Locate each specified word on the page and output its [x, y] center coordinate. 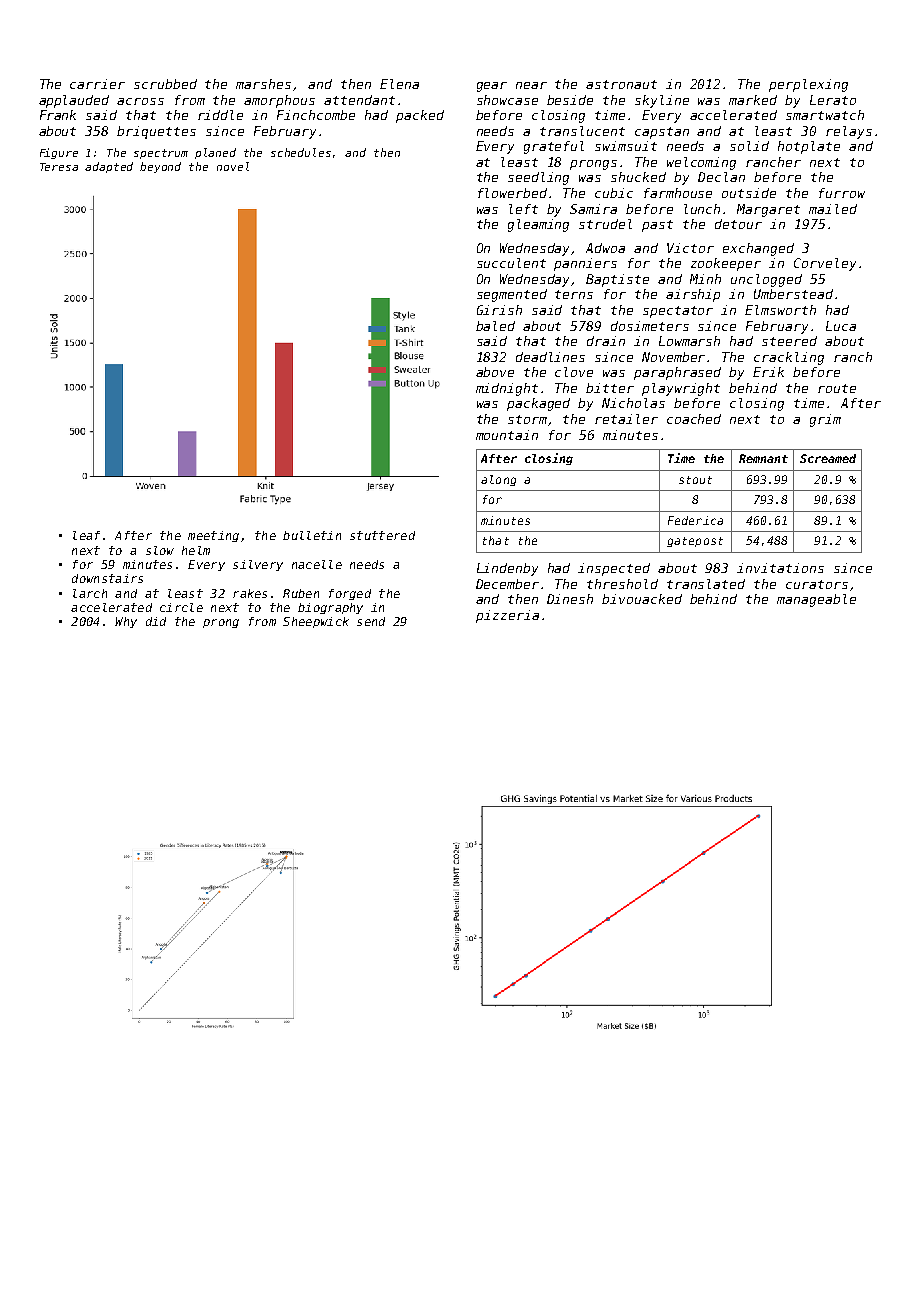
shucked [638, 177]
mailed [833, 209]
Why [126, 622]
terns [574, 294]
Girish [499, 310]
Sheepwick [316, 622]
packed [420, 116]
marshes [263, 84]
